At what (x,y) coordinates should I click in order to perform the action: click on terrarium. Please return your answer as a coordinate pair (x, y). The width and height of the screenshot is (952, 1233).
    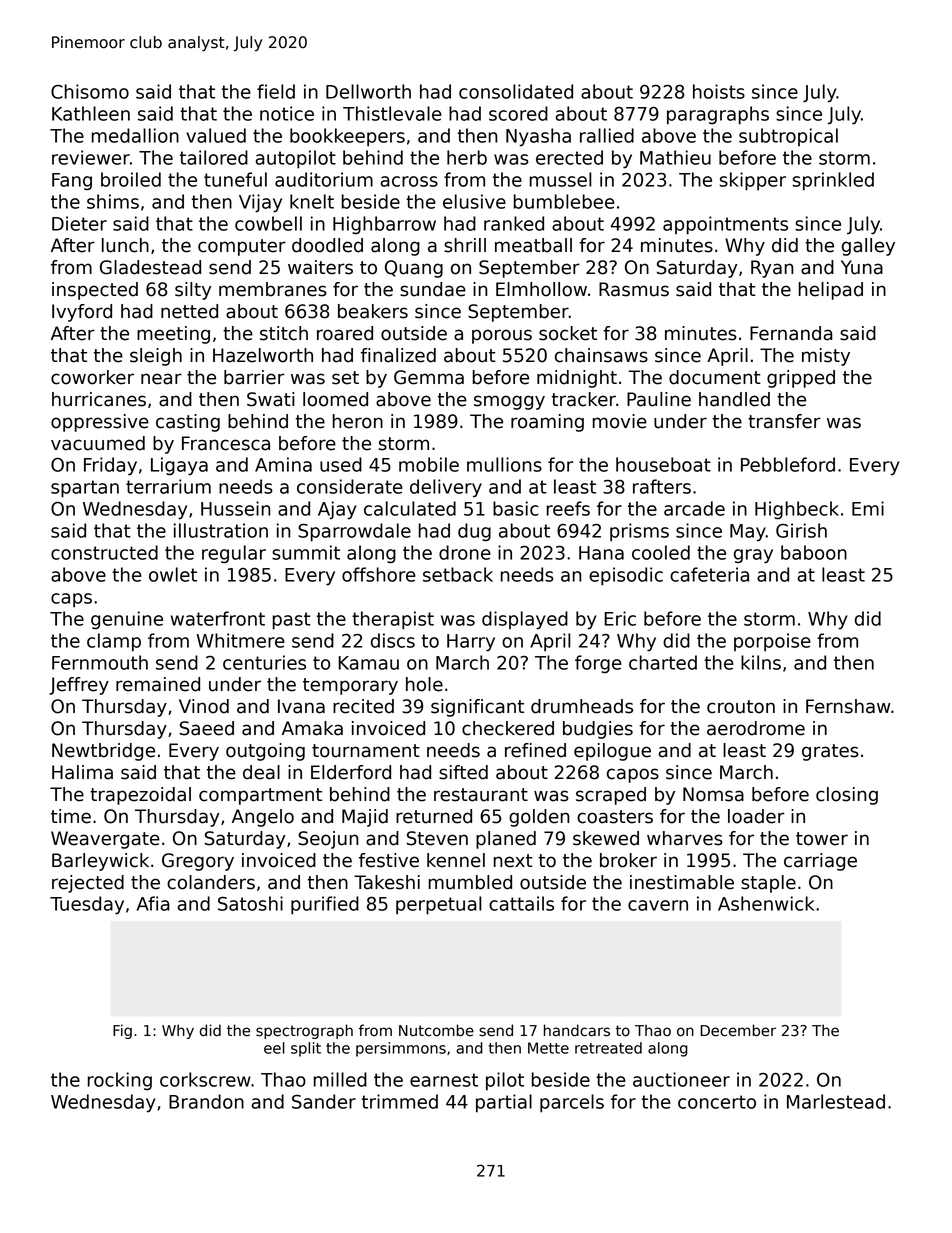
    Looking at the image, I should click on (168, 486).
